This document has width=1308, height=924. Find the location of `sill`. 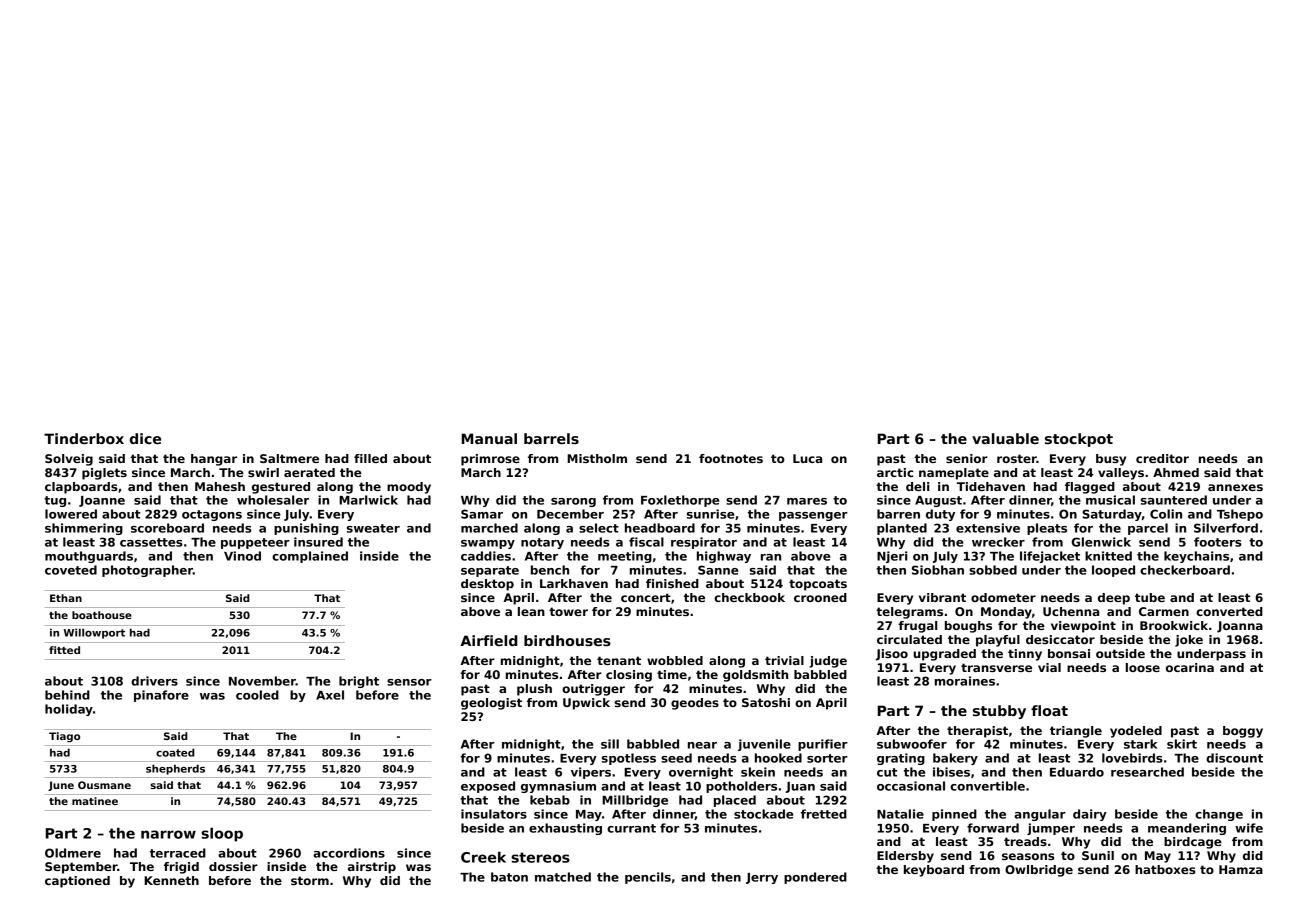

sill is located at coordinates (610, 744).
